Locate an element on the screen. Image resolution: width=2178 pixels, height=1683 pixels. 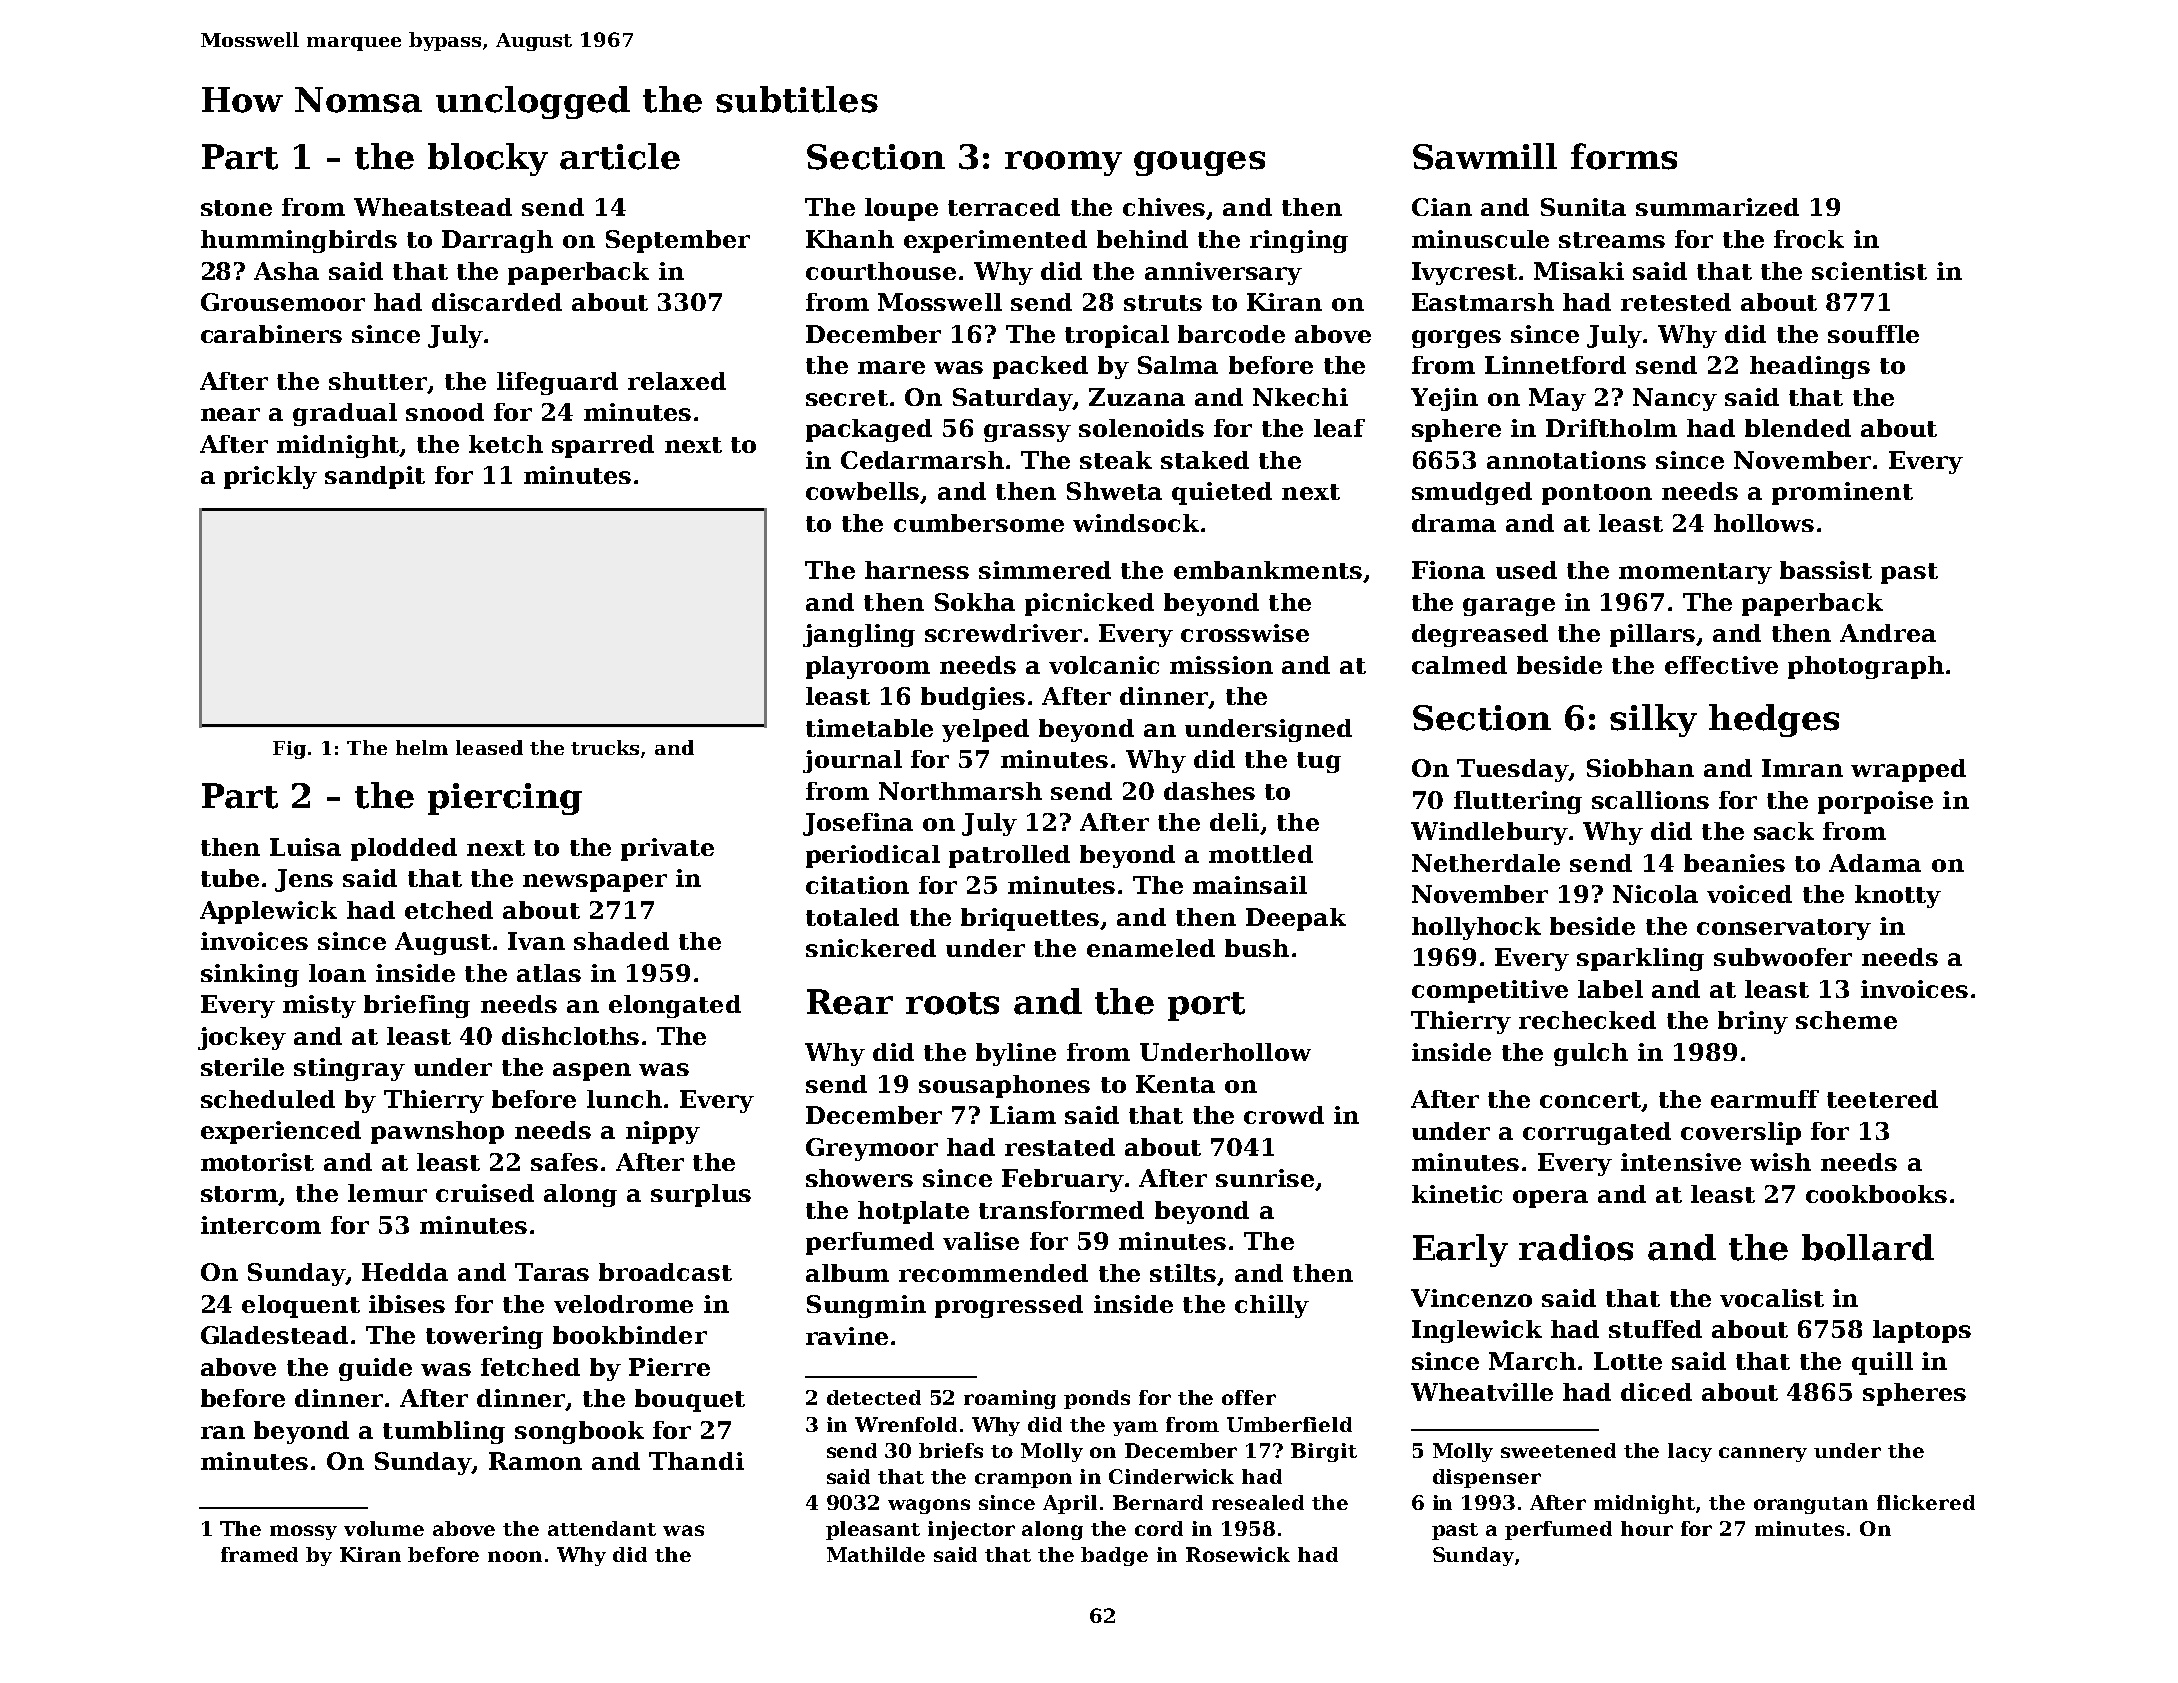
teetered is located at coordinates (1882, 1099).
